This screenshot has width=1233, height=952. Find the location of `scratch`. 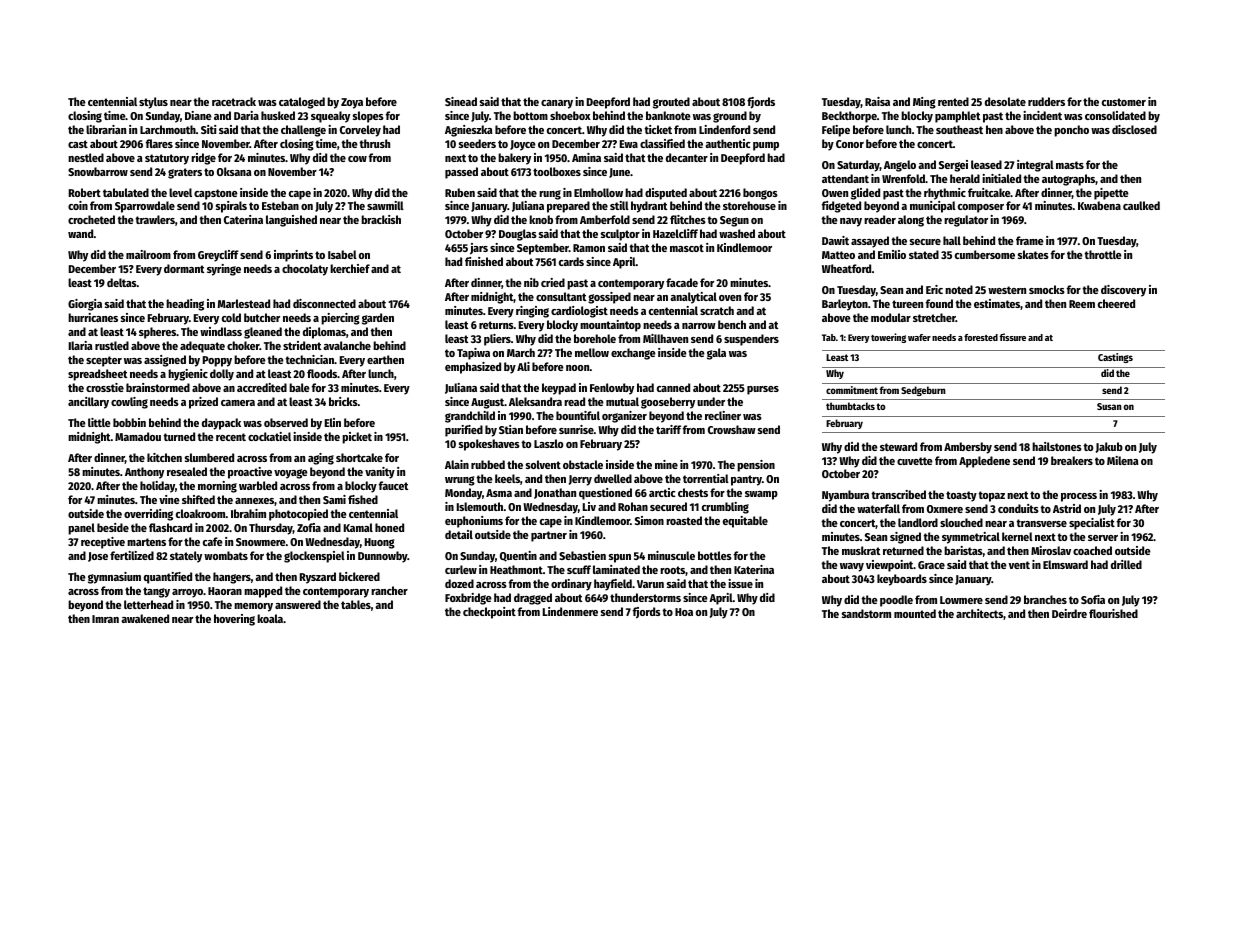

scratch is located at coordinates (717, 310).
